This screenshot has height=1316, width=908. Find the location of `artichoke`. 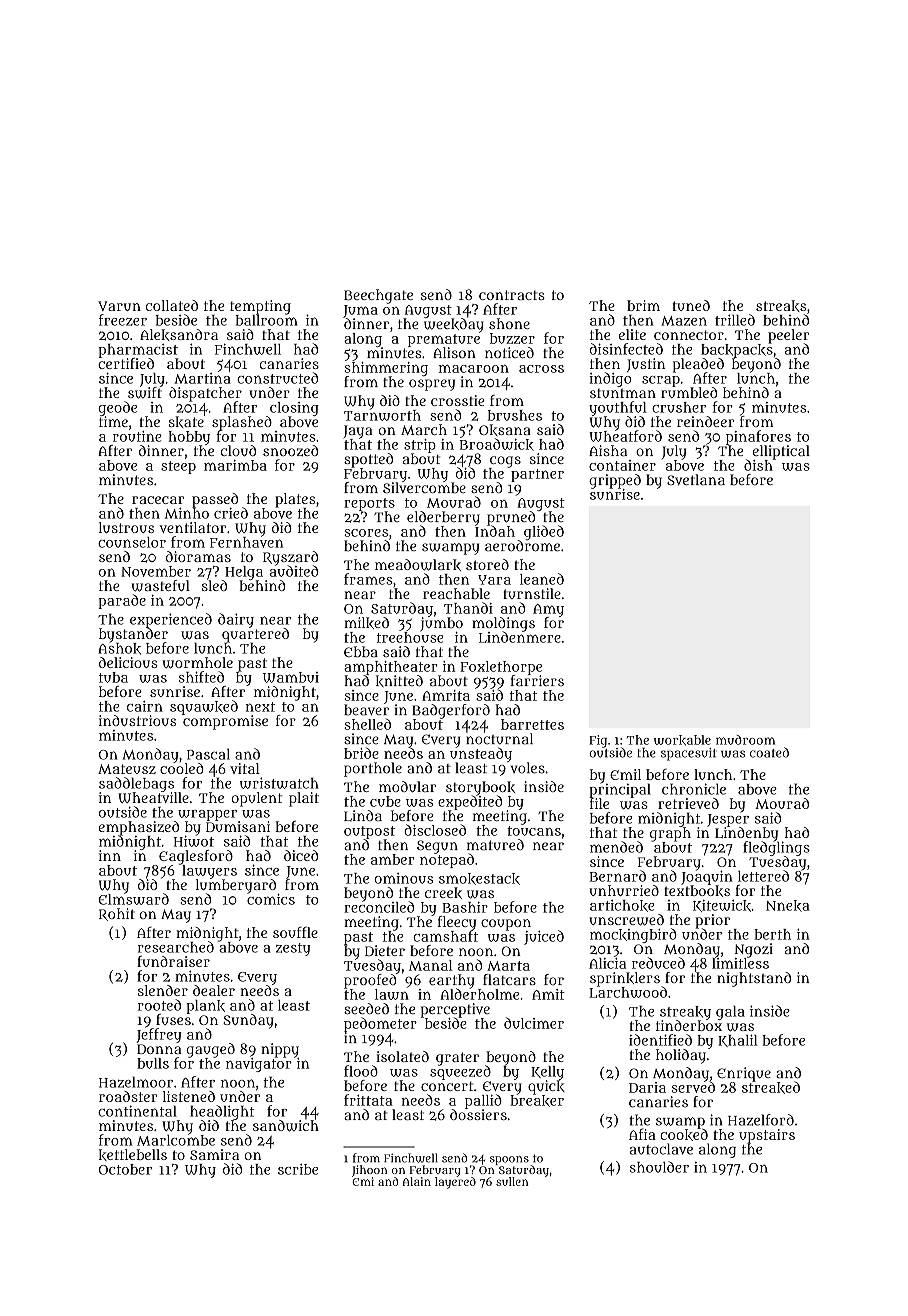

artichoke is located at coordinates (622, 906).
